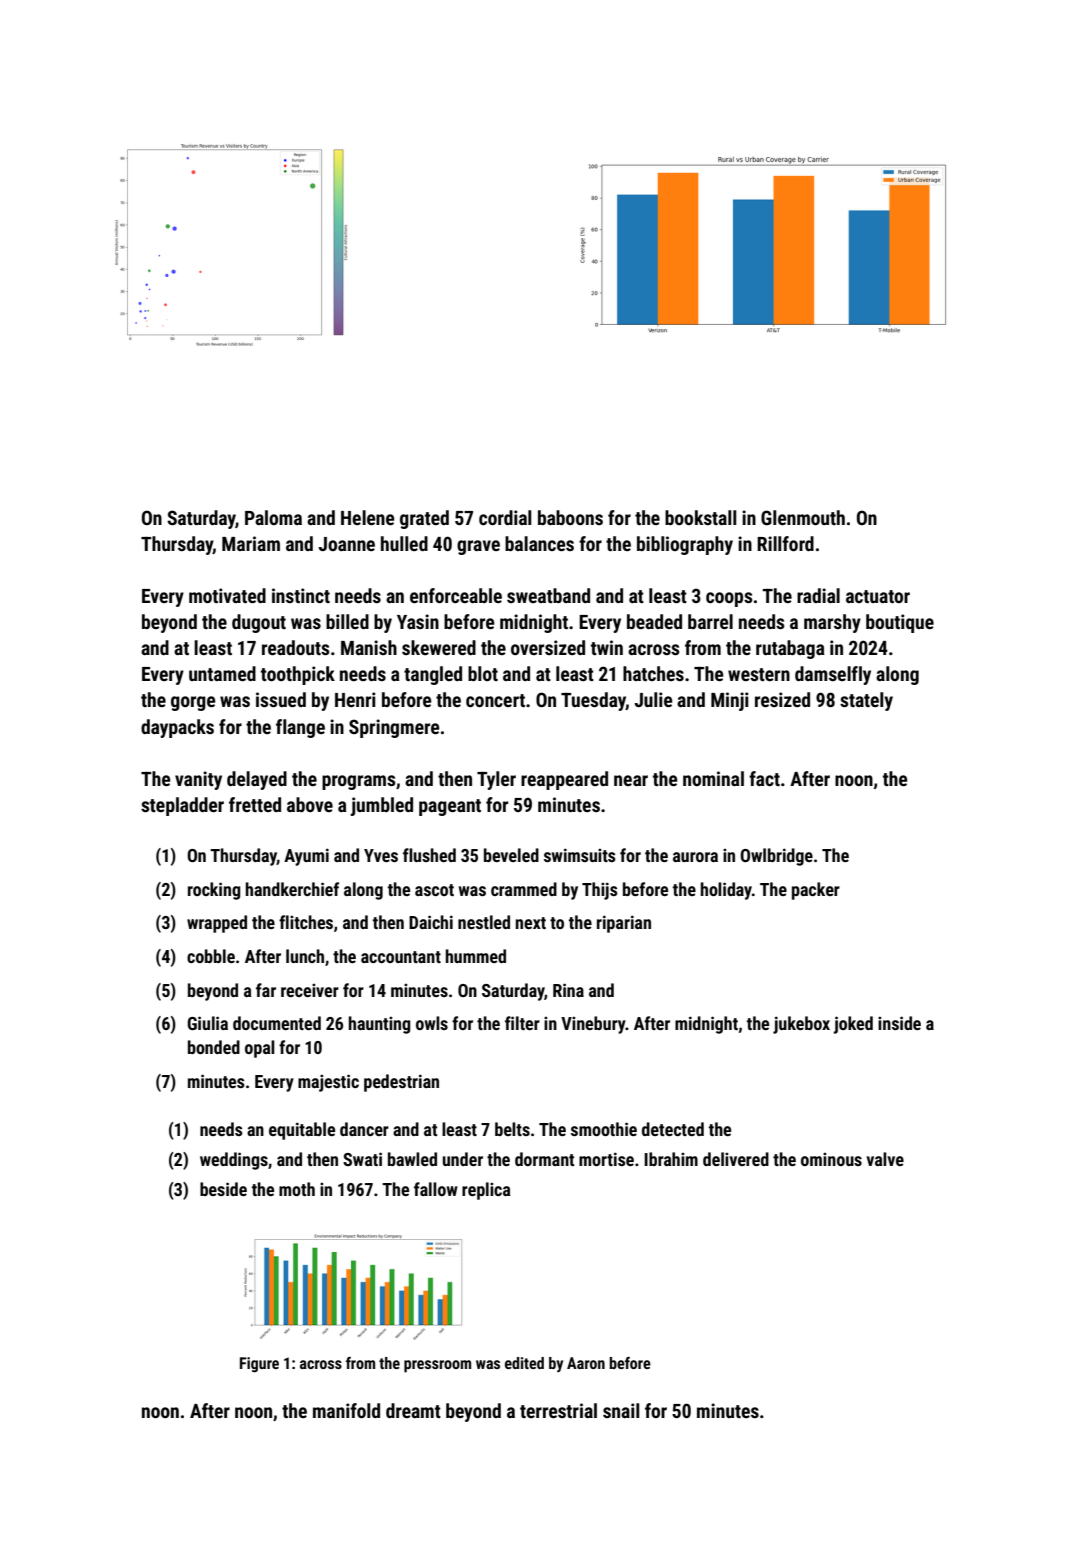  What do you see at coordinates (346, 1410) in the screenshot?
I see `manifold` at bounding box center [346, 1410].
